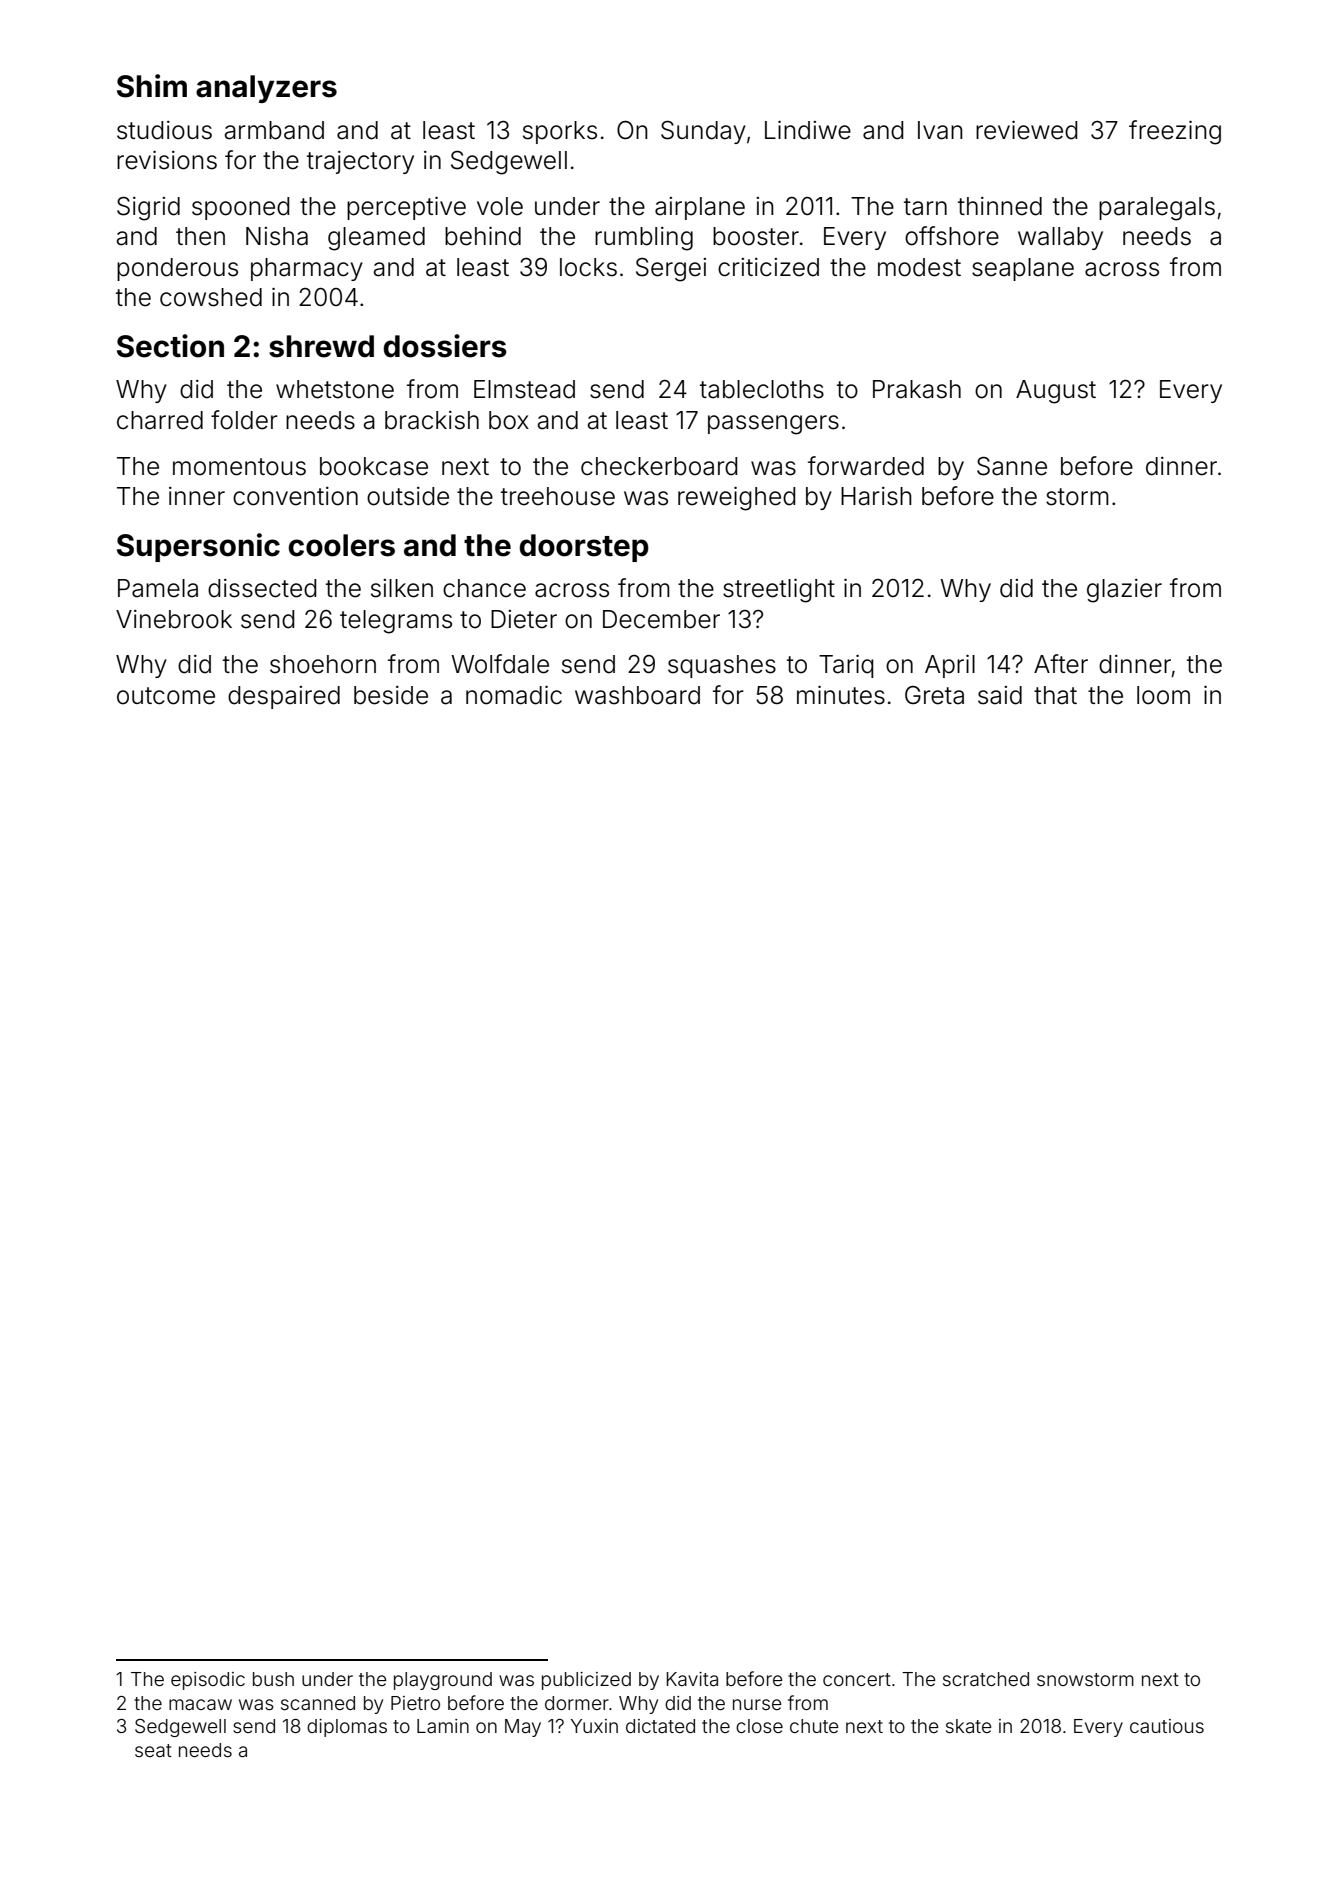  I want to click on squashes, so click(722, 666).
